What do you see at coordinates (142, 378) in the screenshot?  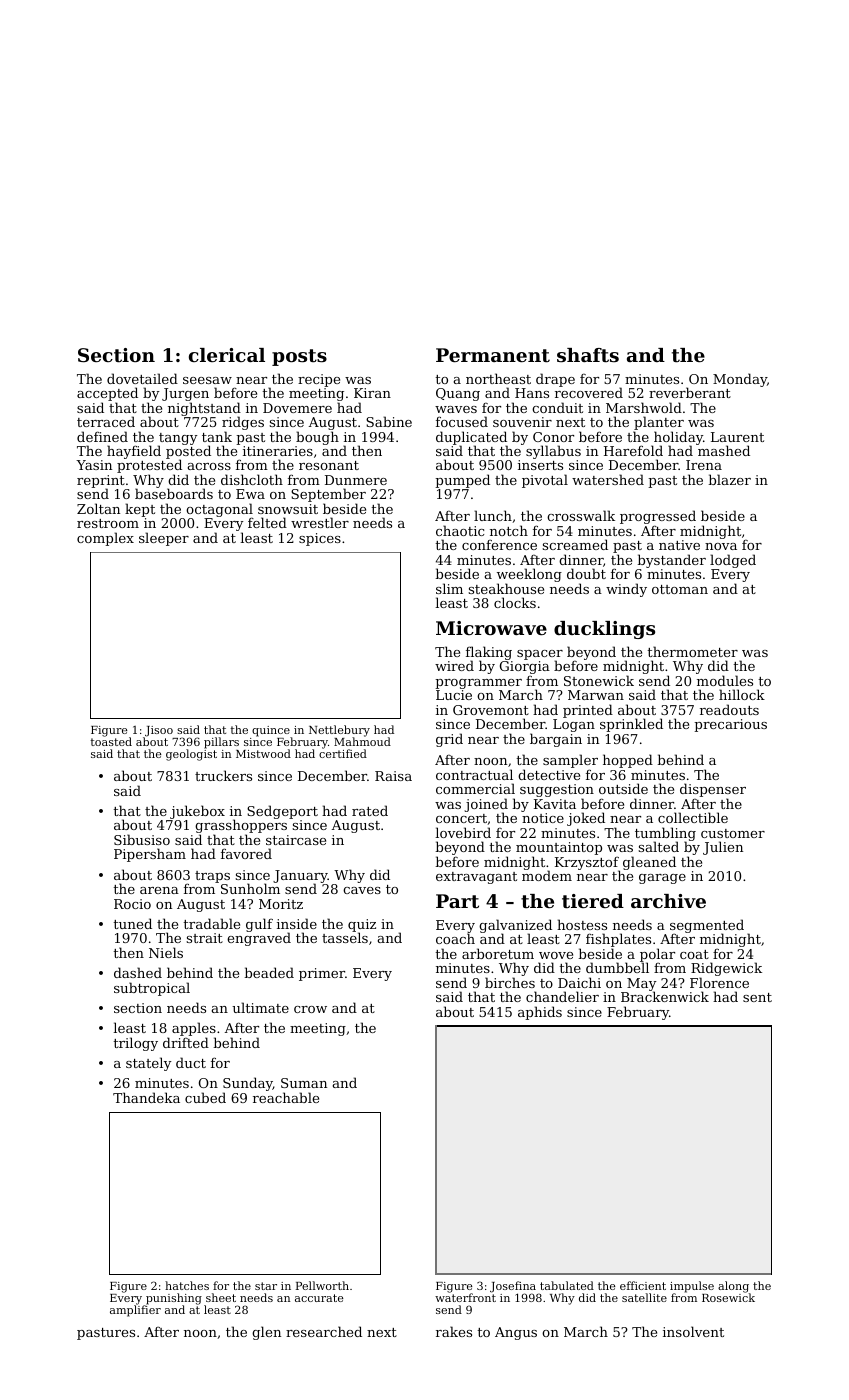 I see `dovetailed` at bounding box center [142, 378].
